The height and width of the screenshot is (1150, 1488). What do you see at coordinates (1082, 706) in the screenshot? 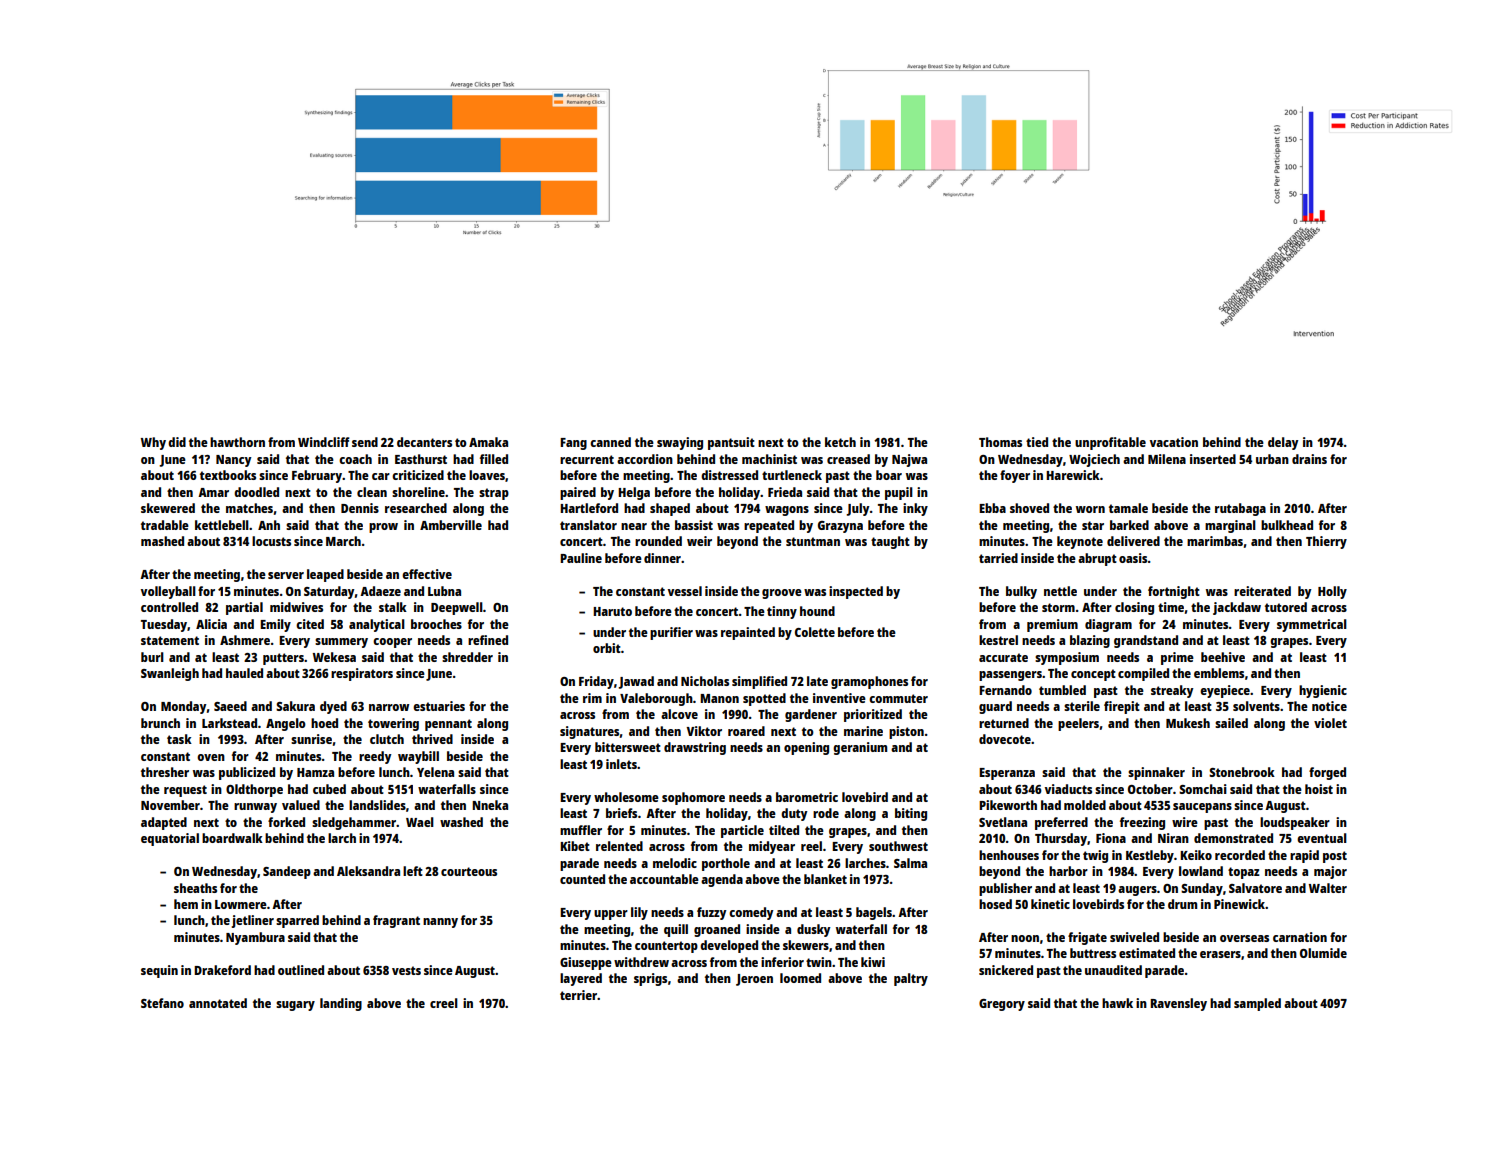
I see `sterile` at bounding box center [1082, 706].
